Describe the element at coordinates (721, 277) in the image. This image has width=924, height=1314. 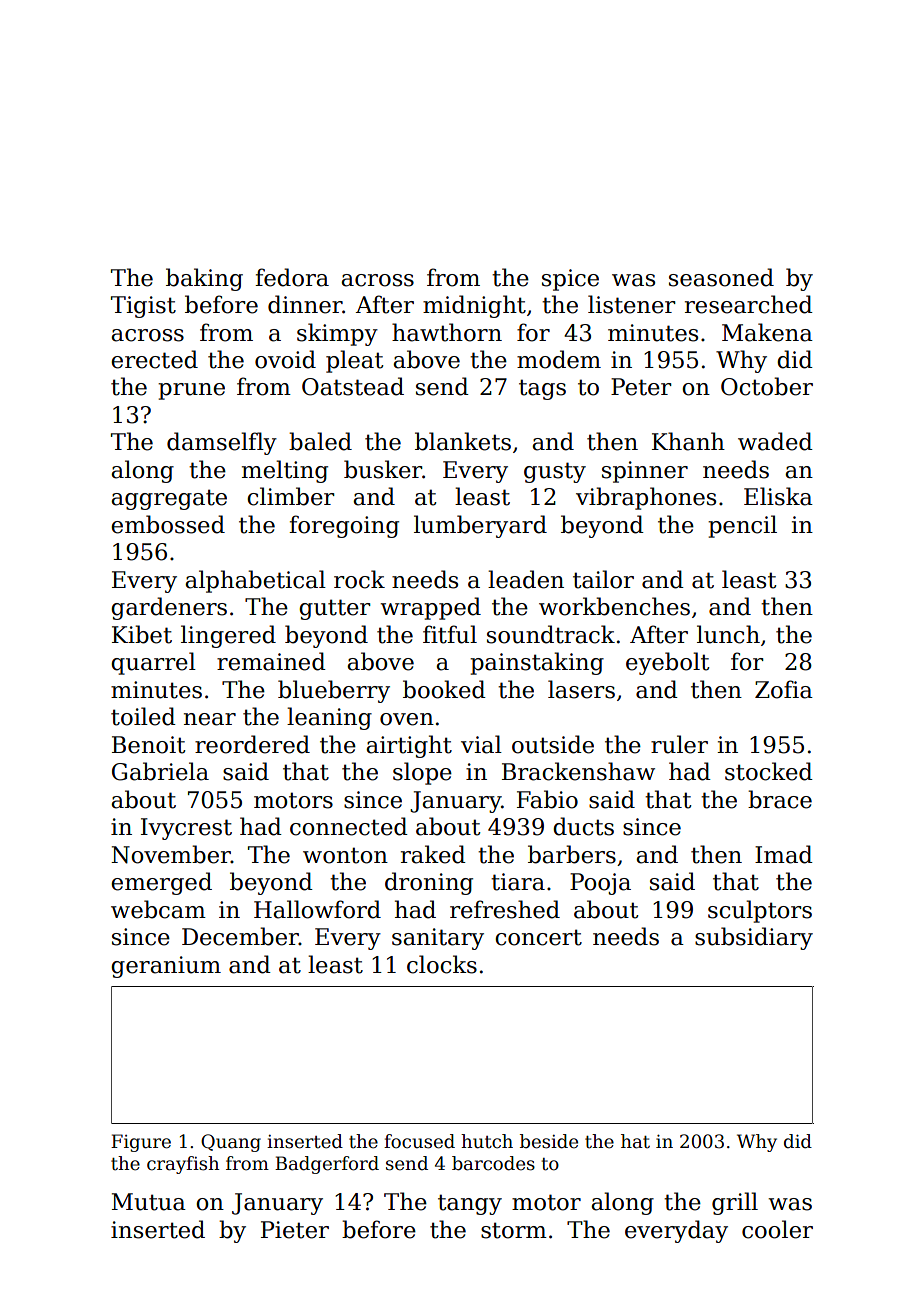
I see `seasoned` at that location.
